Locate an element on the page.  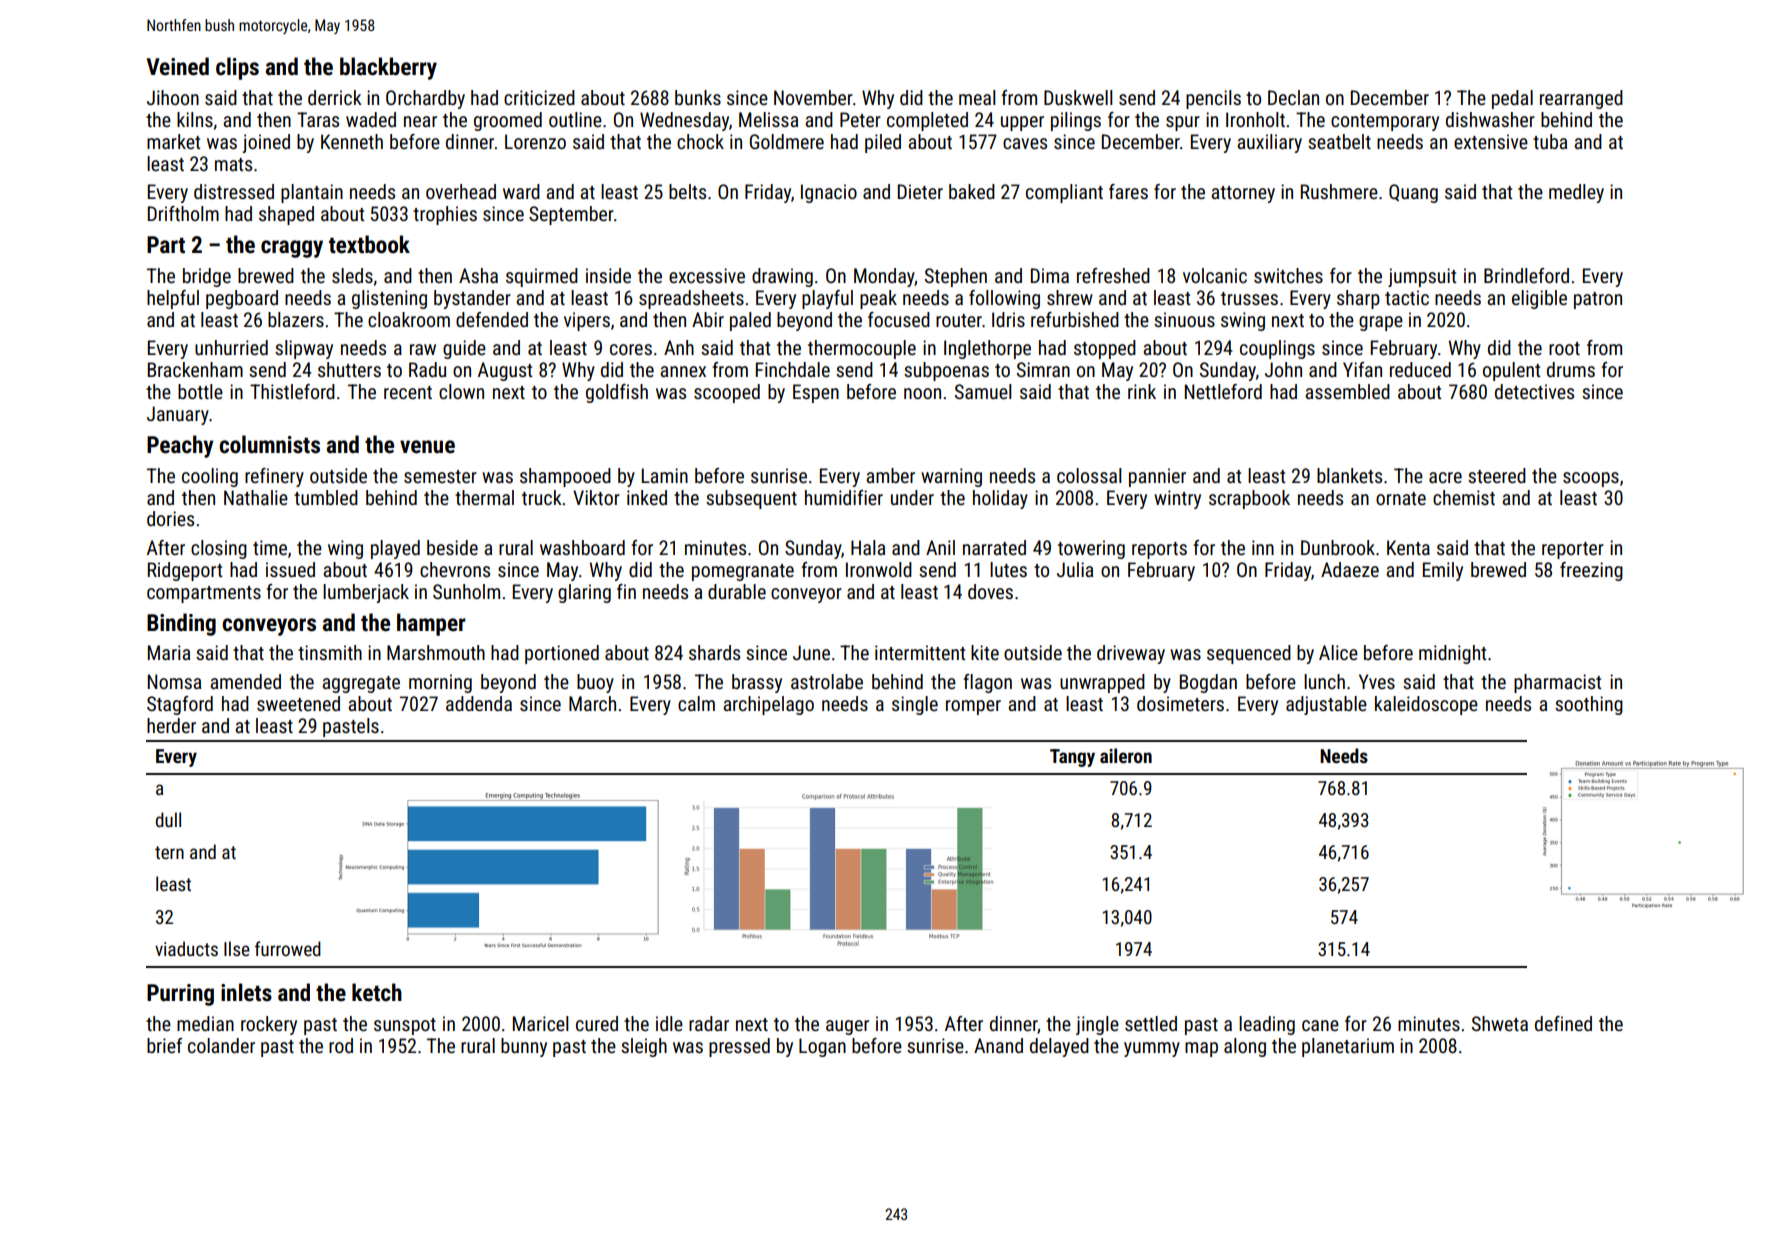
medley is located at coordinates (1576, 193).
